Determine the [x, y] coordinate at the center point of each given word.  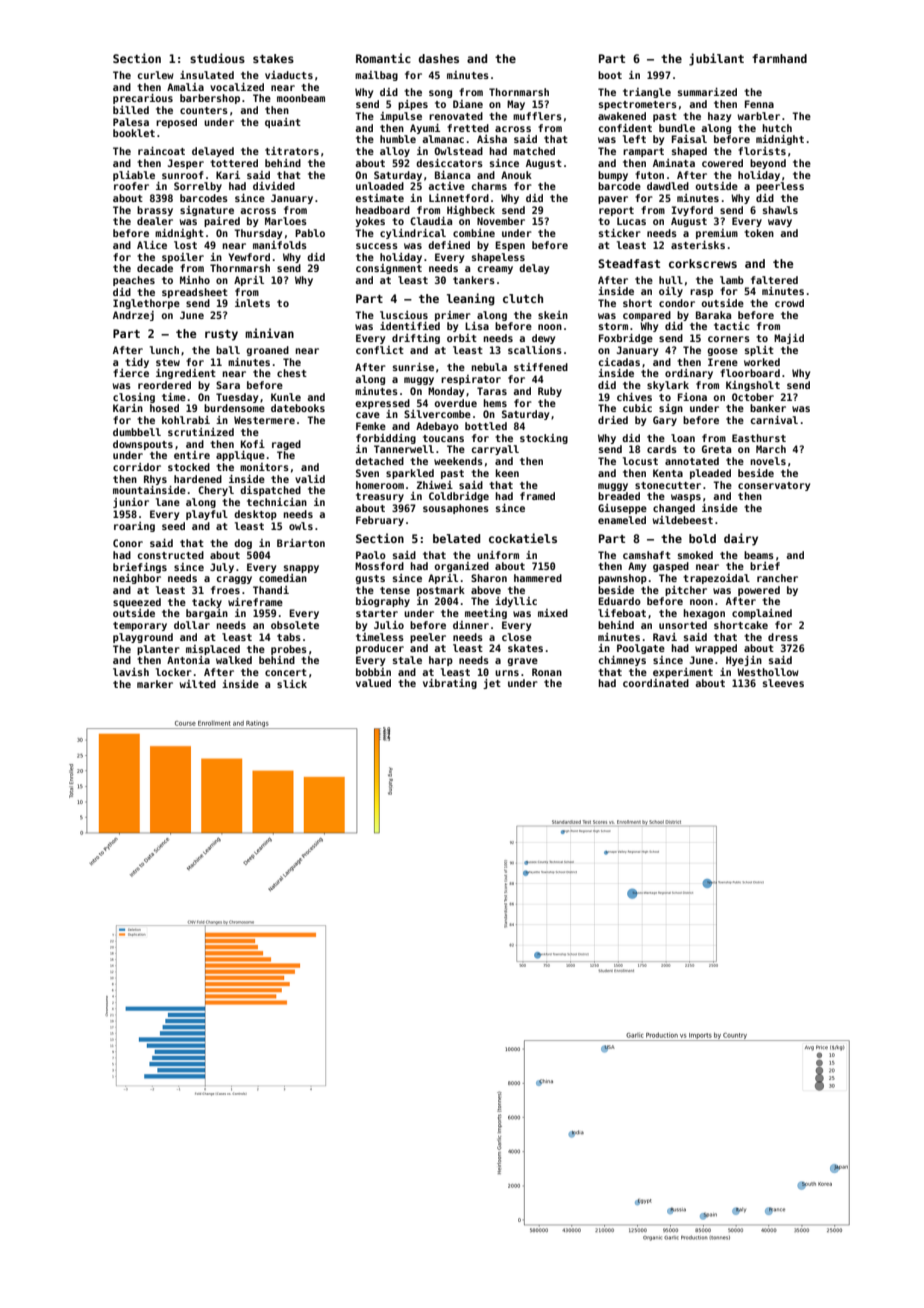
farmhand [779, 58]
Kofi [253, 444]
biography [383, 602]
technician [277, 502]
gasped [671, 567]
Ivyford [692, 211]
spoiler [183, 258]
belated [456, 538]
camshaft [647, 555]
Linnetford [459, 198]
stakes [273, 58]
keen [507, 473]
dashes [439, 58]
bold [702, 538]
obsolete [295, 625]
